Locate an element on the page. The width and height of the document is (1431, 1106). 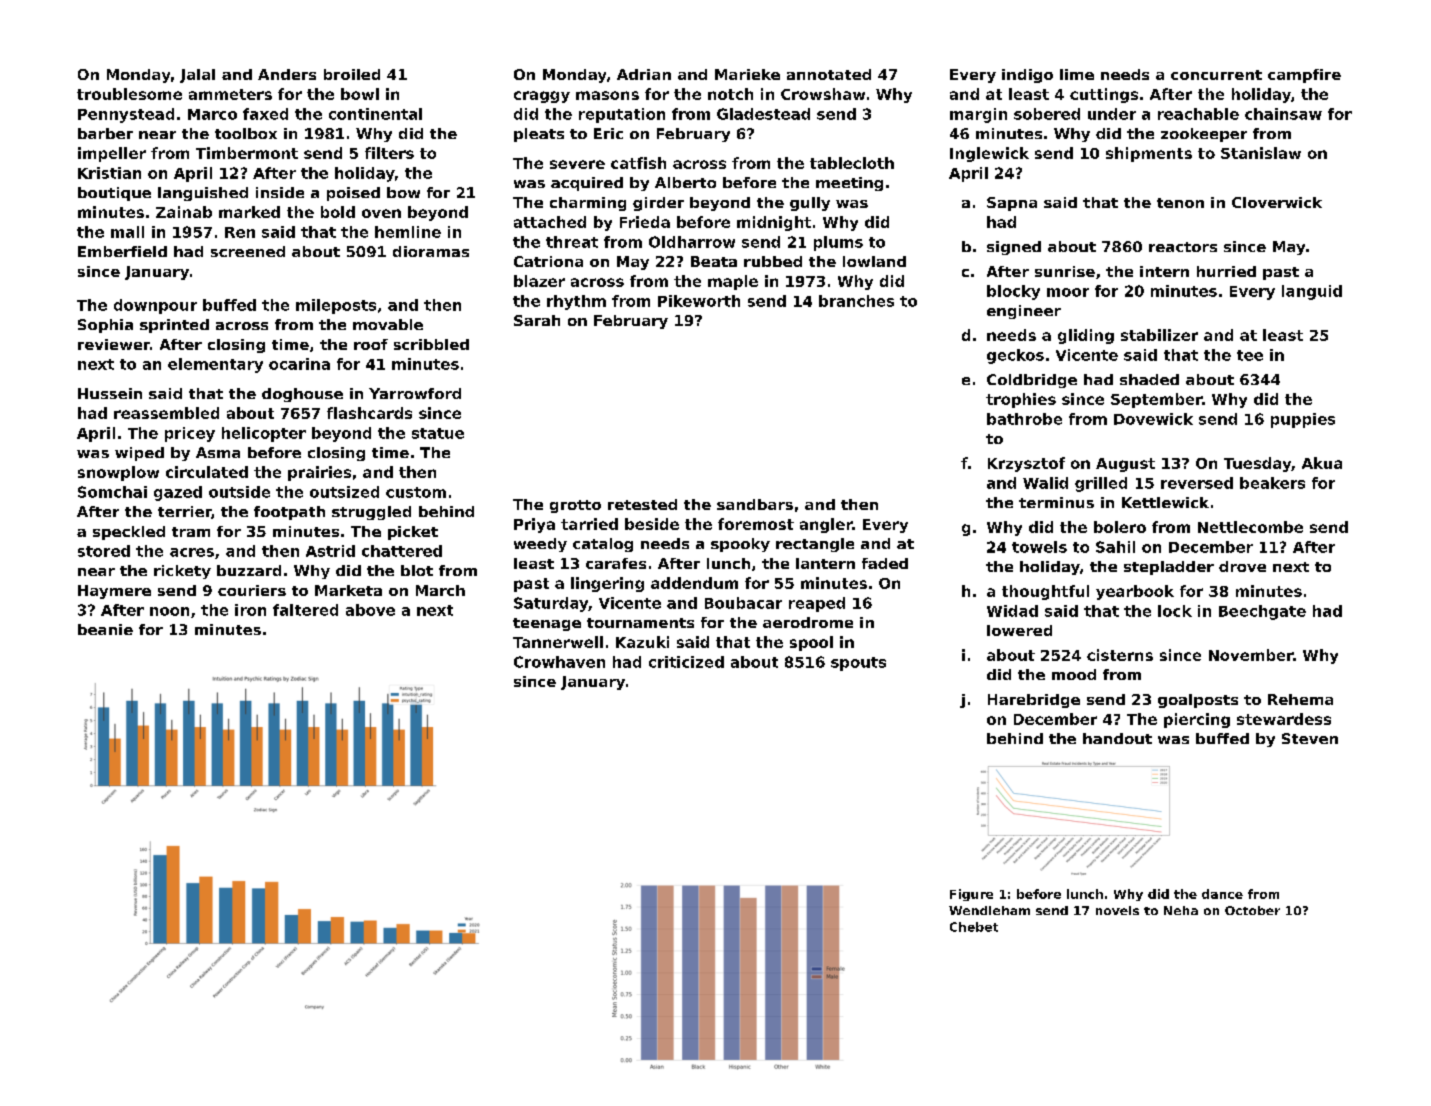
sunrise is located at coordinates (1065, 271).
